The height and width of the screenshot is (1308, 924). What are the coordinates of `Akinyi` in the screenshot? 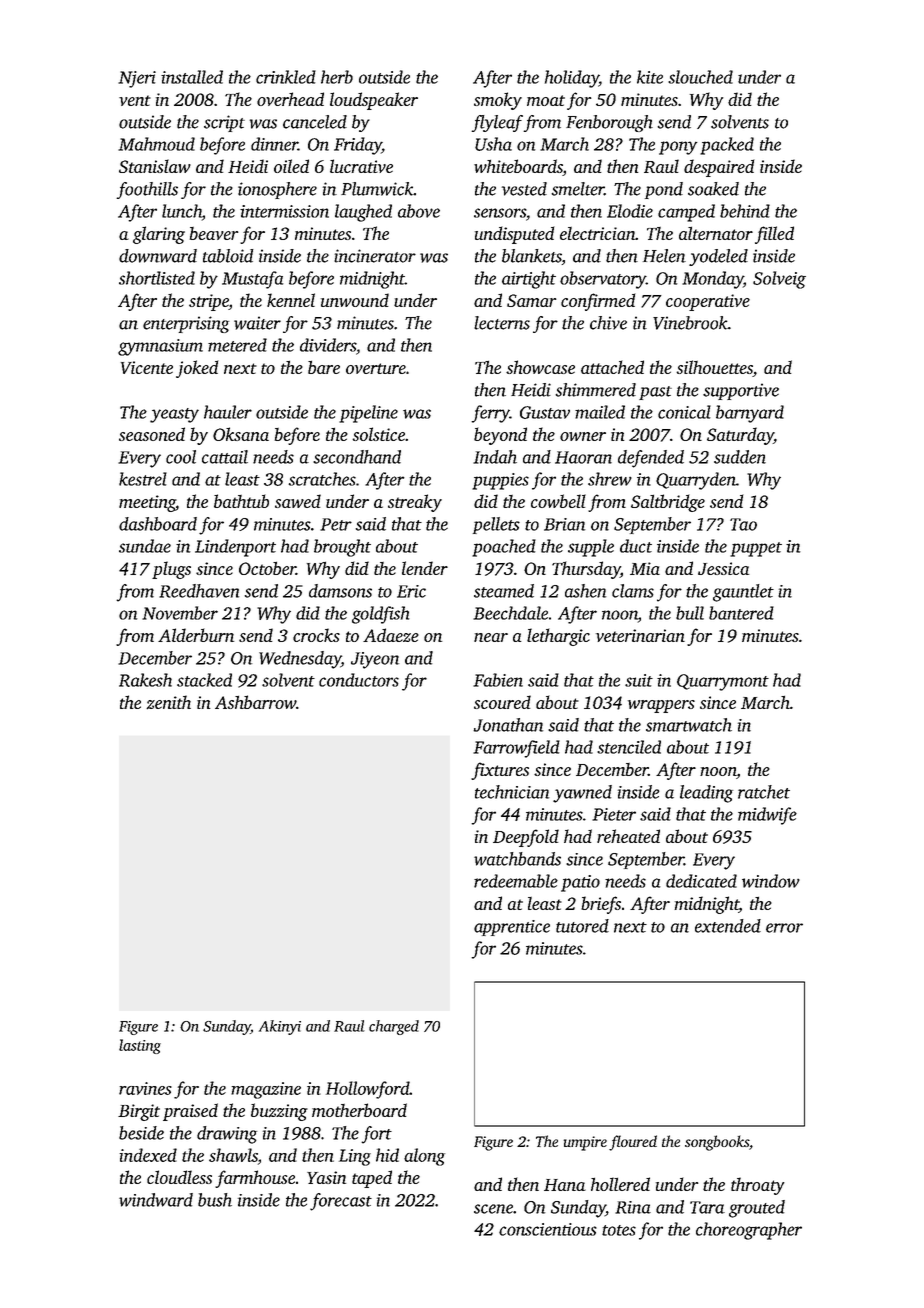 It's located at (280, 1027).
